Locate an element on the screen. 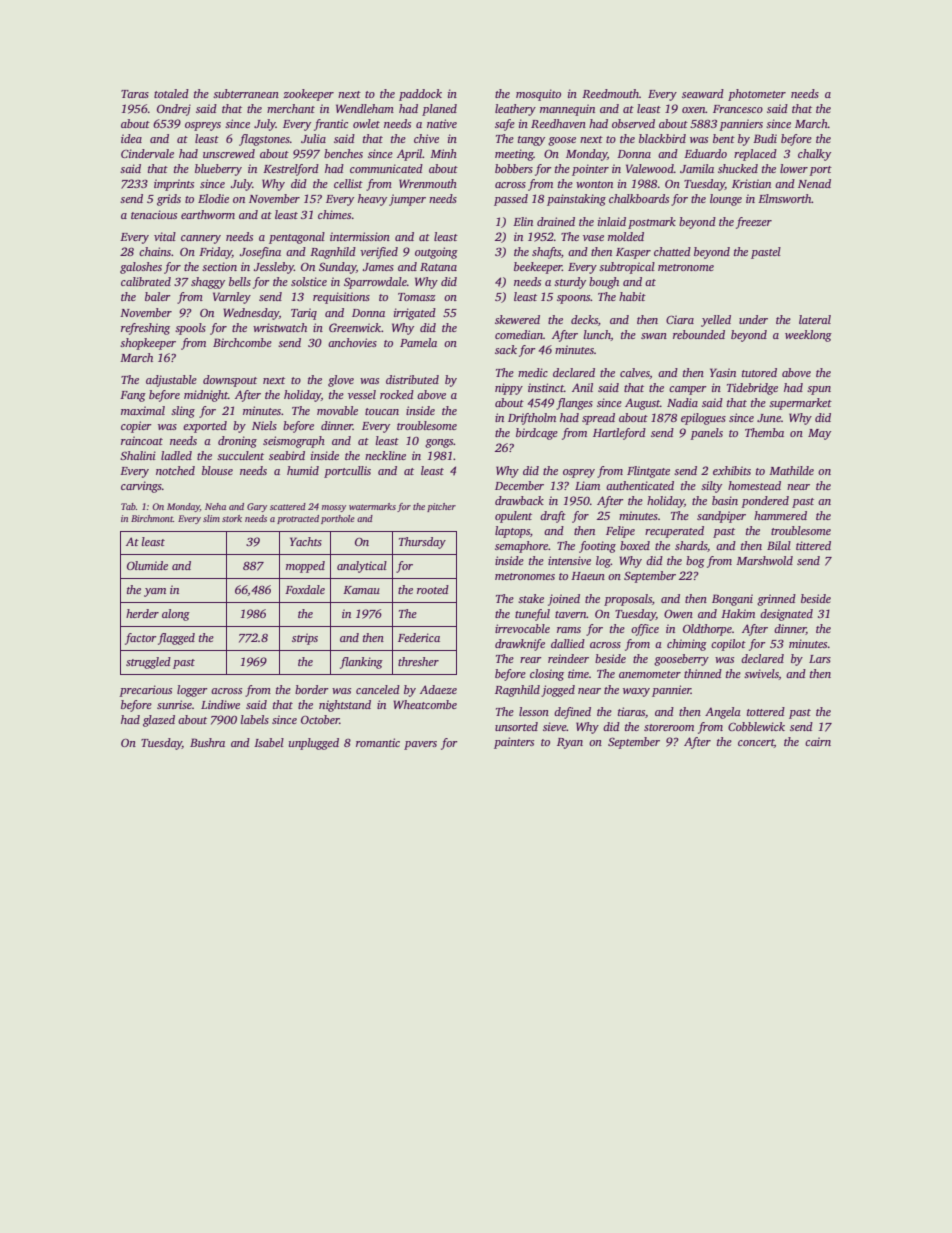 Image resolution: width=952 pixels, height=1233 pixels. swan is located at coordinates (654, 336).
